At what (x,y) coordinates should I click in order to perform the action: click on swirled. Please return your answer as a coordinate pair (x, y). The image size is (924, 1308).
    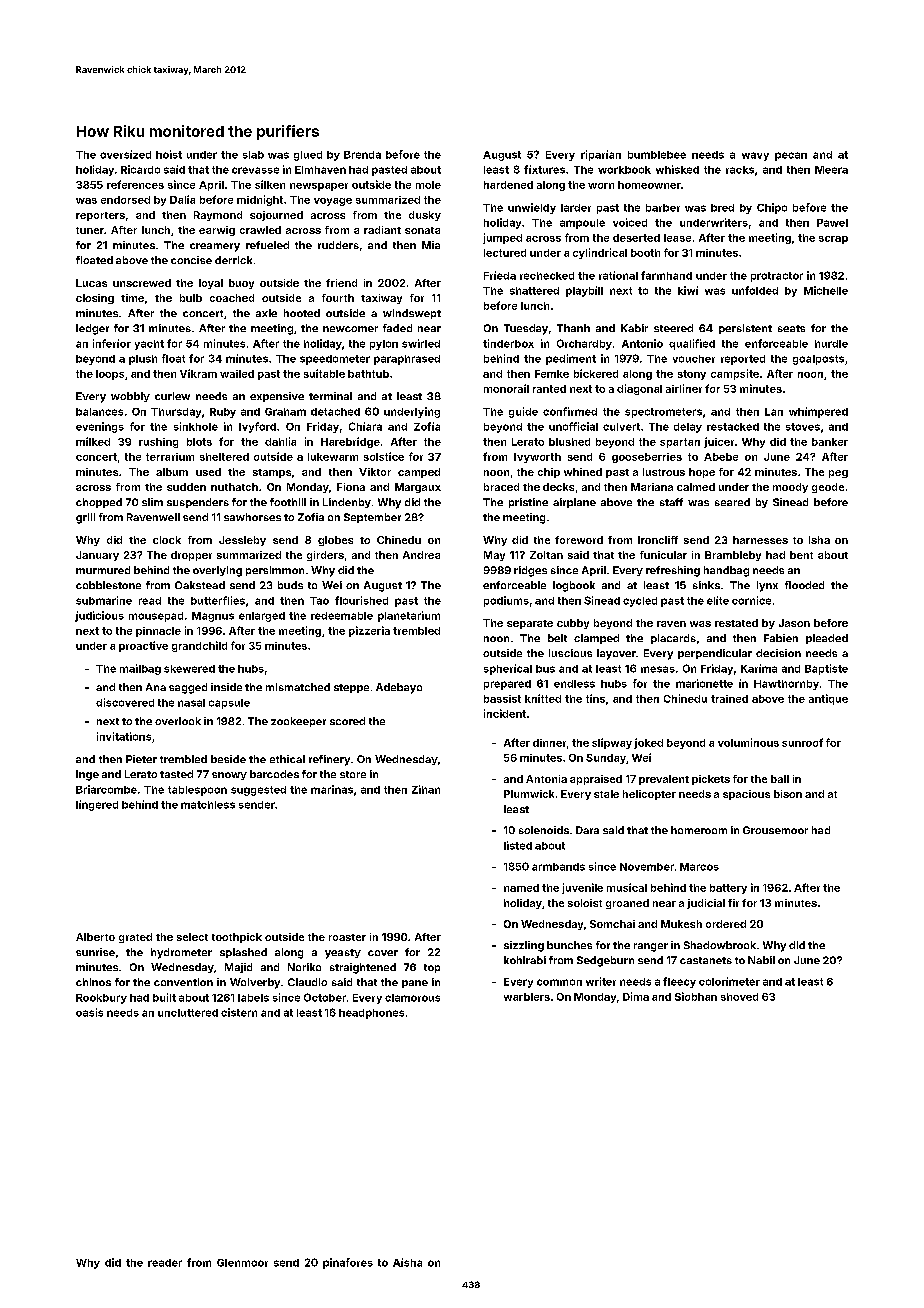
    Looking at the image, I should click on (421, 343).
